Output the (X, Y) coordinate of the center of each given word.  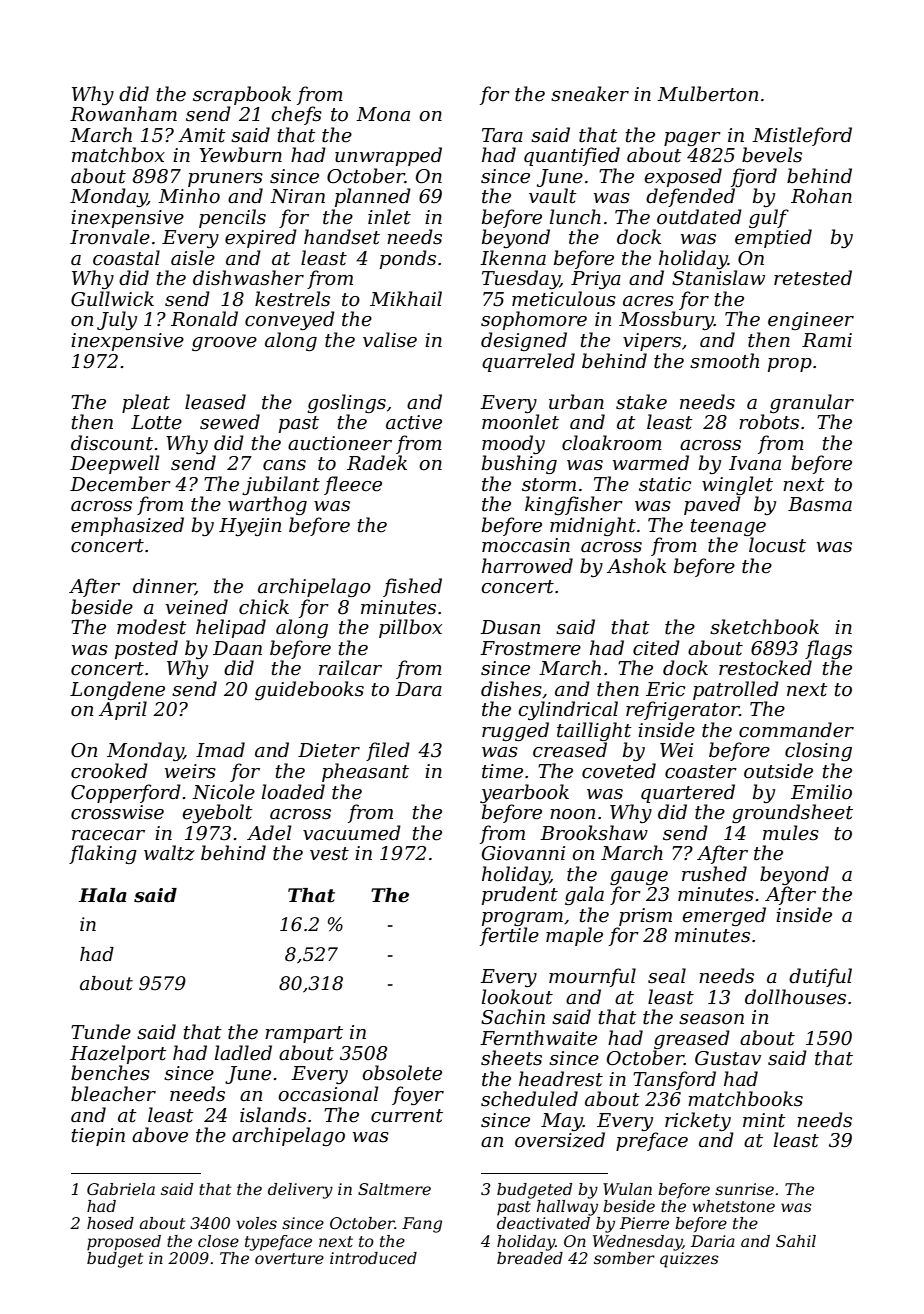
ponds (408, 259)
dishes (511, 689)
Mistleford (802, 136)
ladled (243, 1053)
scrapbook (242, 95)
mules (791, 833)
